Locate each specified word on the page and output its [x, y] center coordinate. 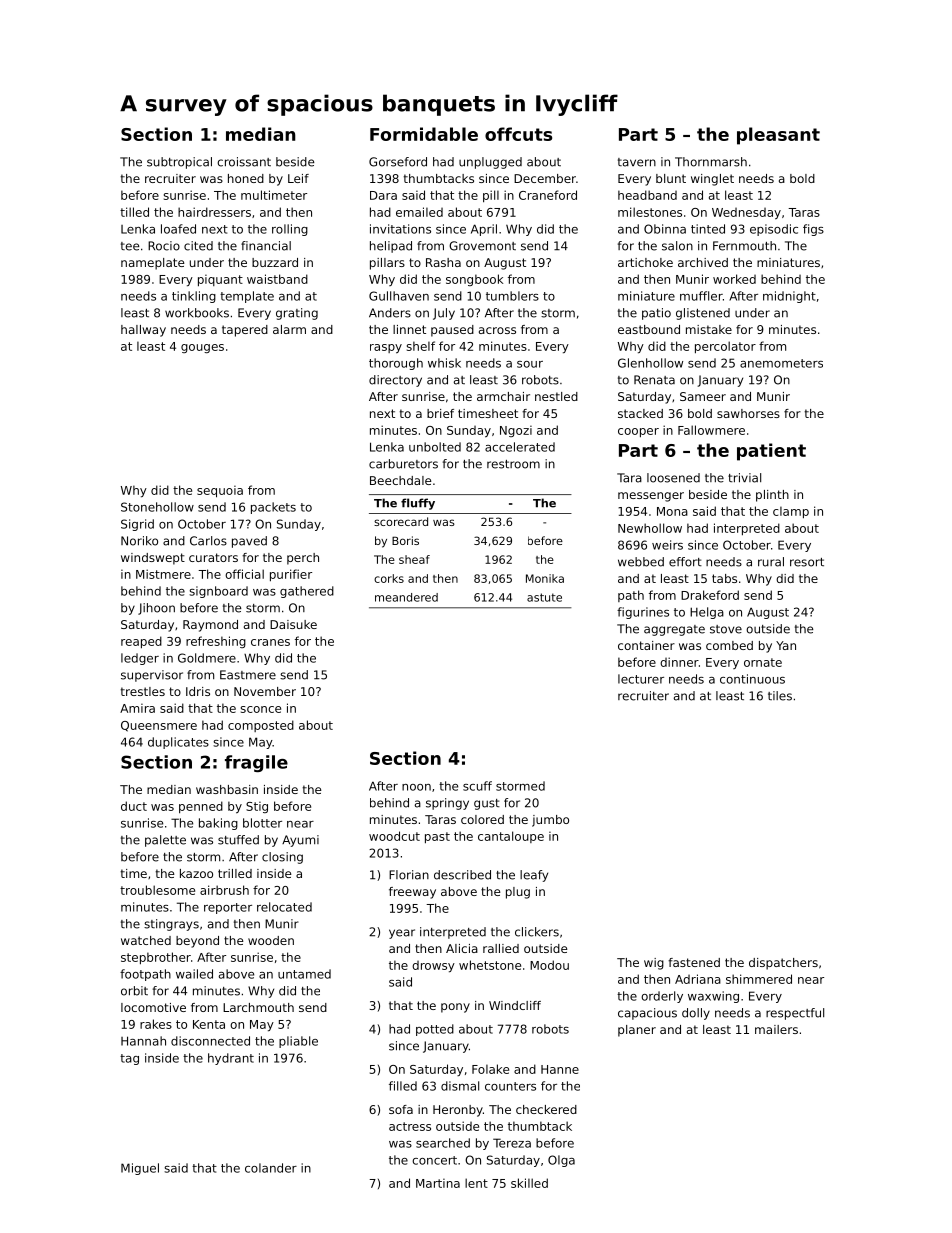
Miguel [140, 1169]
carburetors [403, 464]
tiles [780, 696]
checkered [546, 1109]
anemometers [781, 363]
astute [544, 597]
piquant [220, 280]
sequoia [220, 491]
